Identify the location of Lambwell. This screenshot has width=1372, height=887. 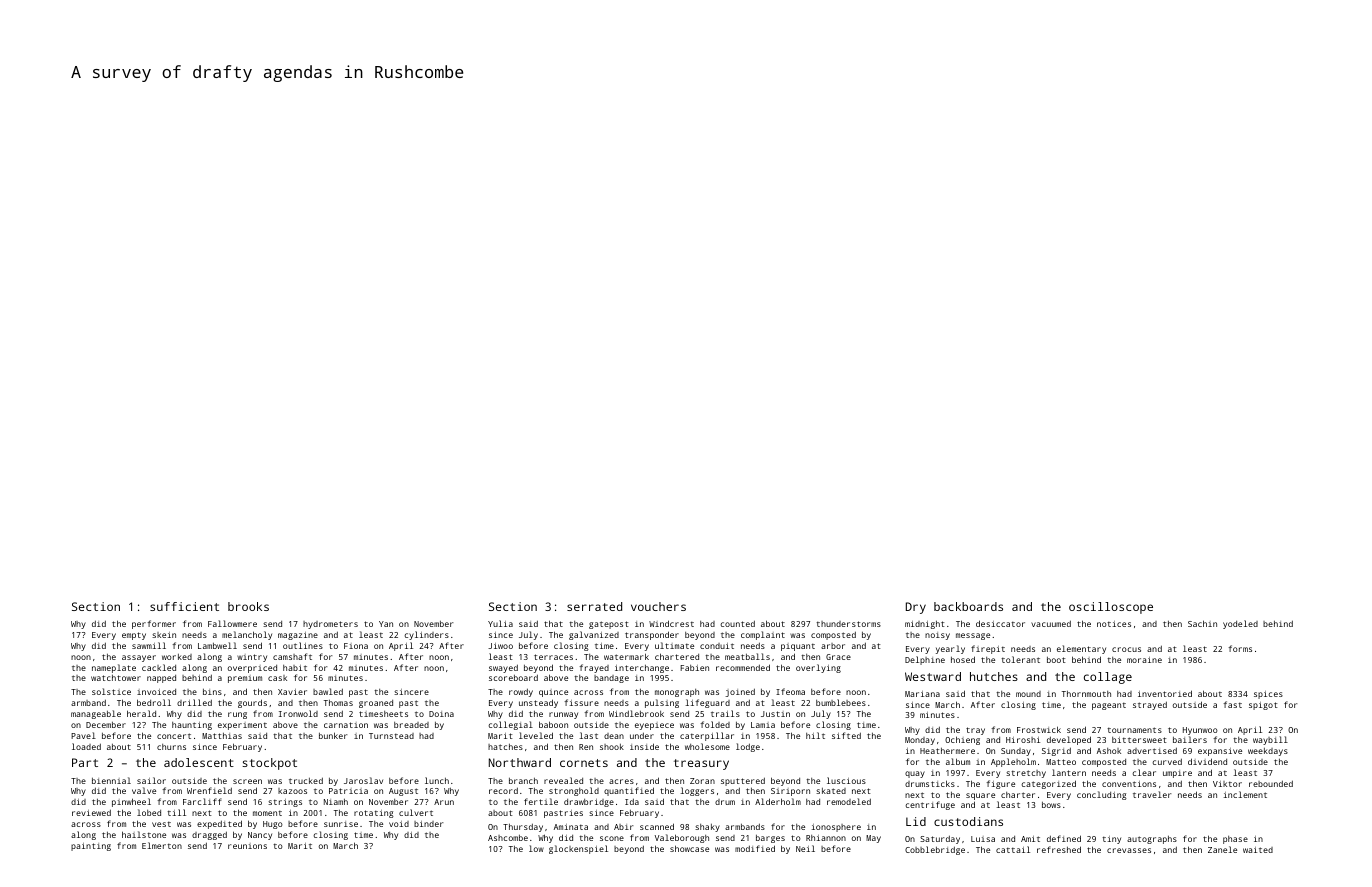
(217, 645).
